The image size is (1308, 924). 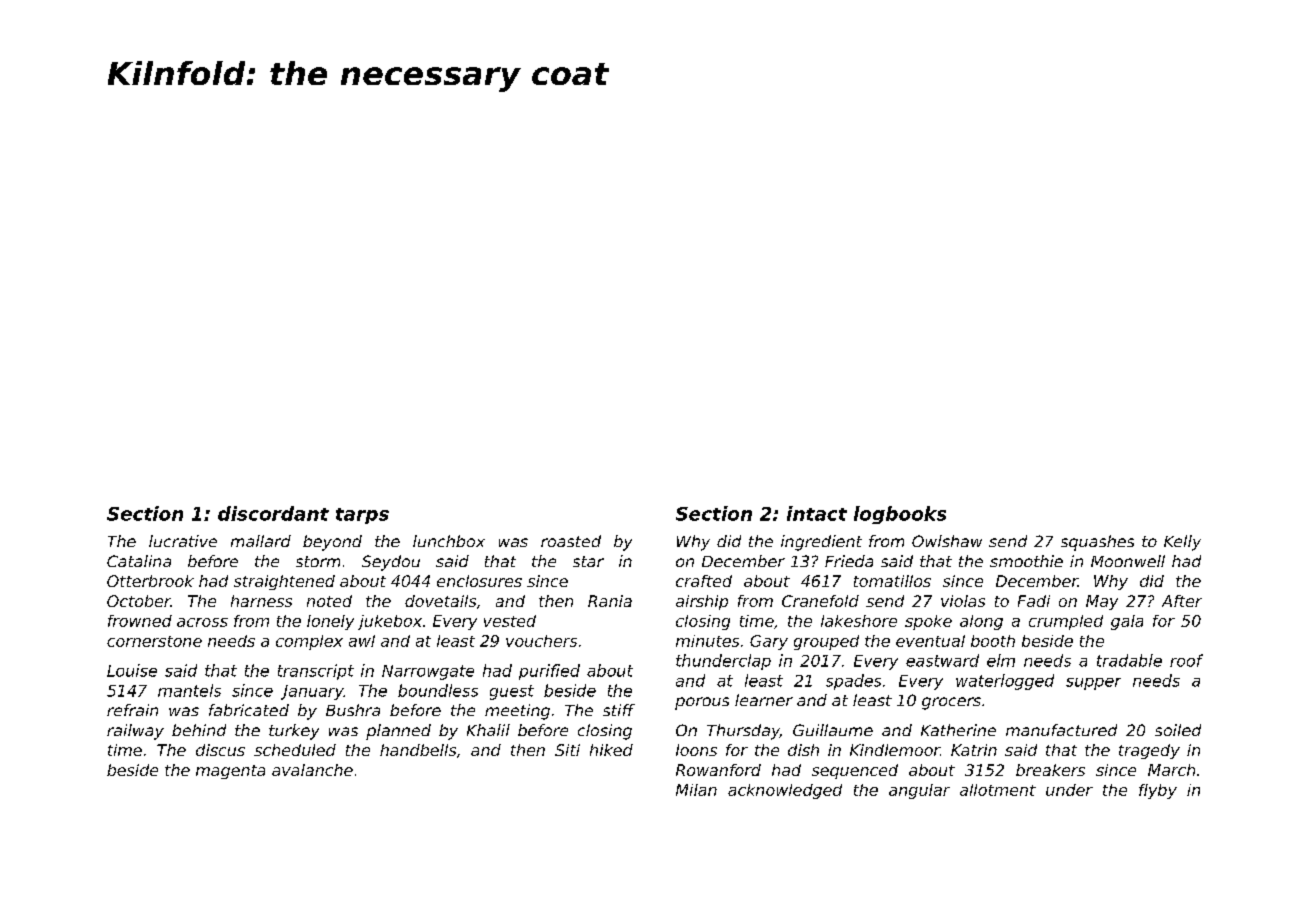 What do you see at coordinates (1005, 682) in the image?
I see `waterlogged` at bounding box center [1005, 682].
